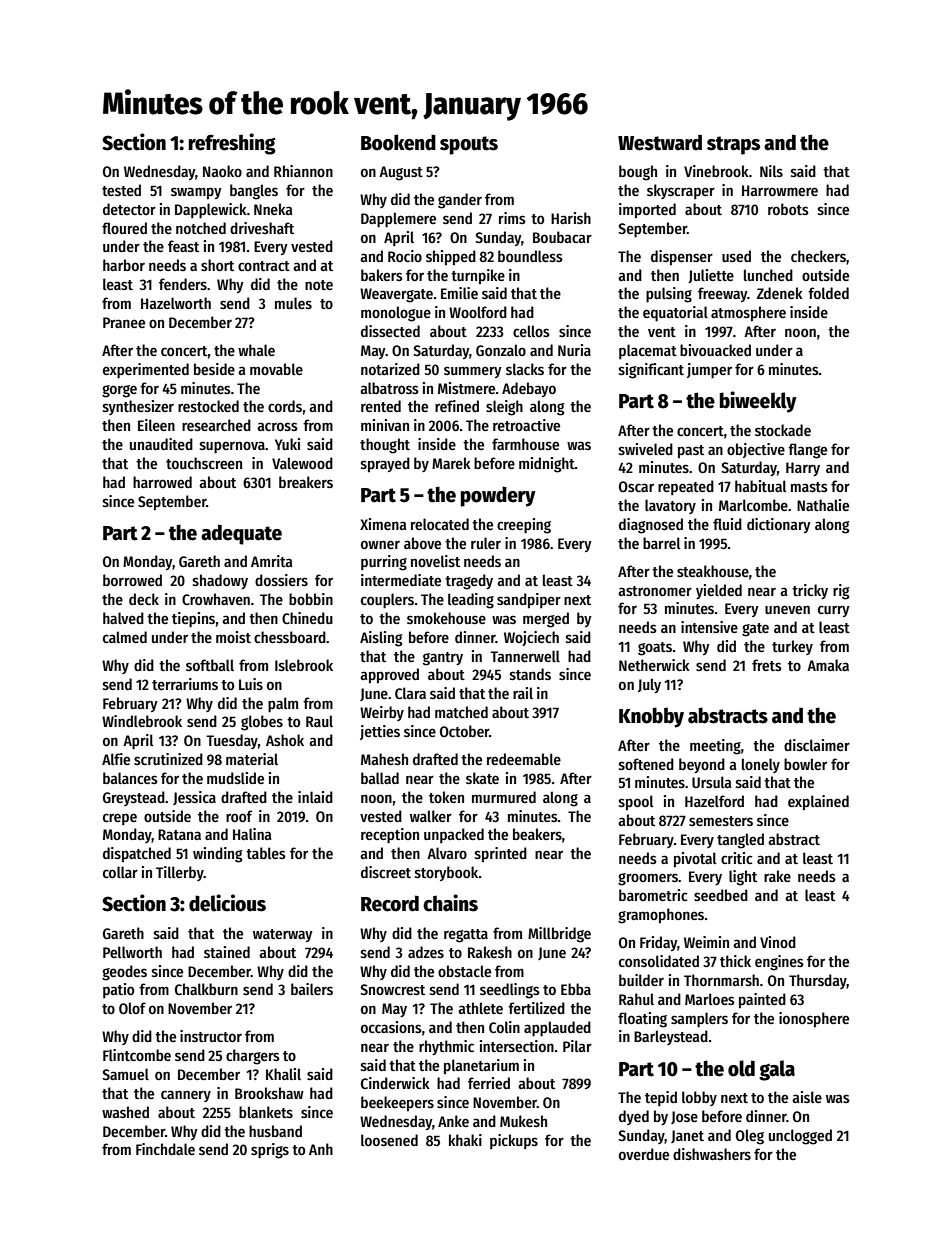 This image has height=1233, width=952. I want to click on Flintcombe, so click(137, 1055).
